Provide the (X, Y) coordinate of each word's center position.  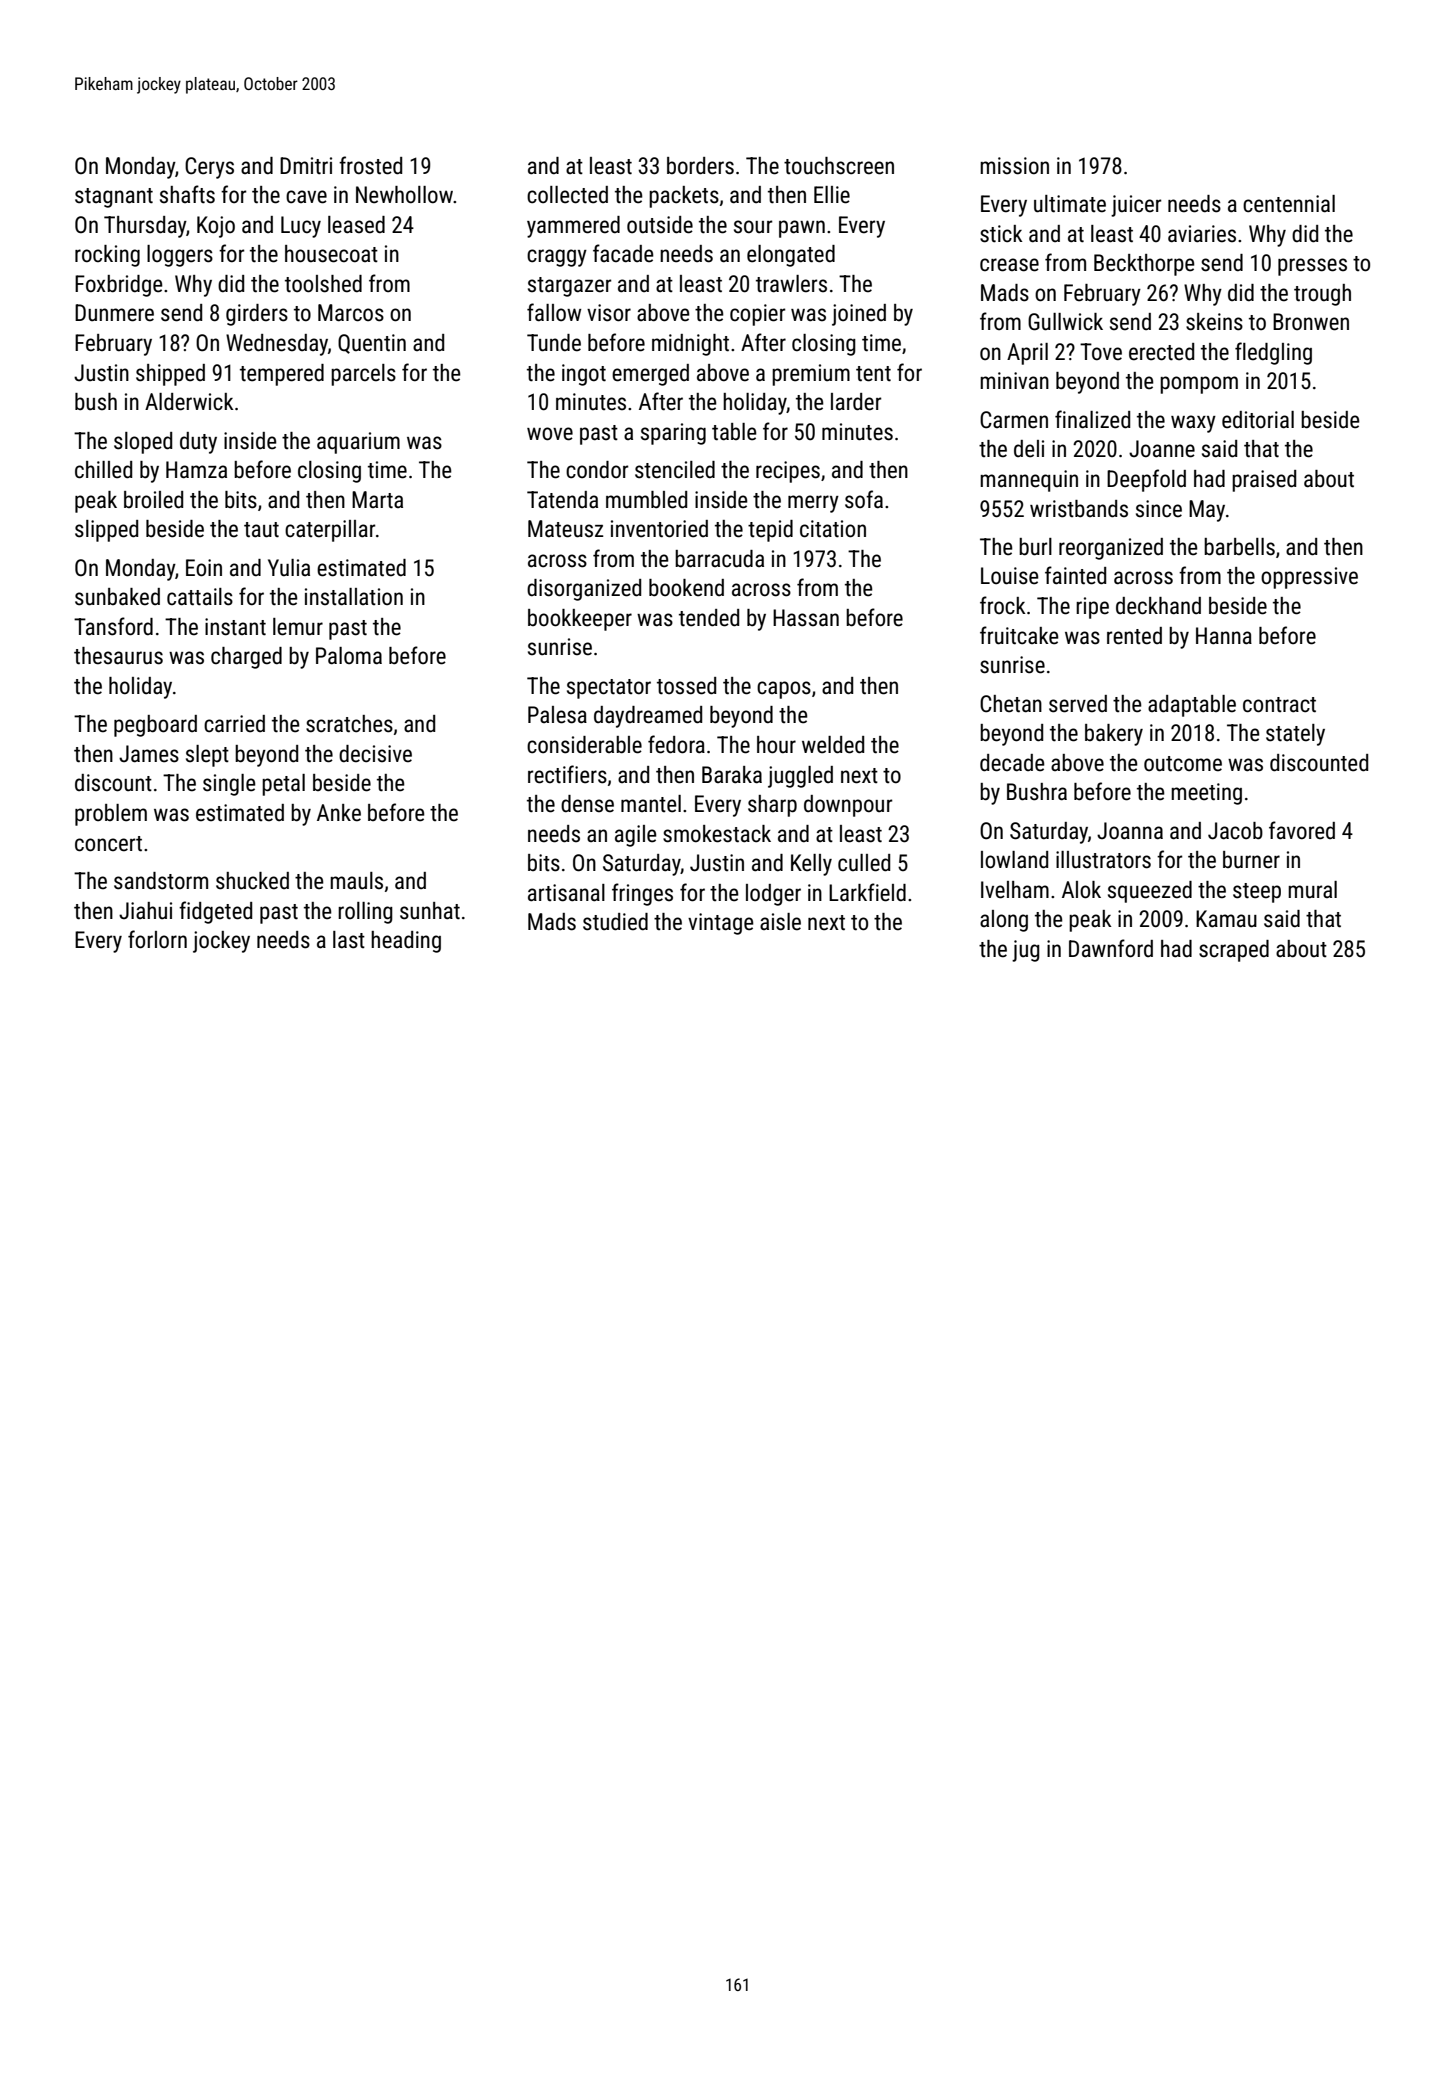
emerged (650, 375)
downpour (848, 806)
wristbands (1079, 509)
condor (597, 470)
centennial (1289, 204)
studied (615, 922)
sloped (143, 443)
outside (660, 225)
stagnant (114, 198)
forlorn (157, 939)
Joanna (1130, 831)
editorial (1258, 420)
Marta (377, 500)
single (229, 785)
